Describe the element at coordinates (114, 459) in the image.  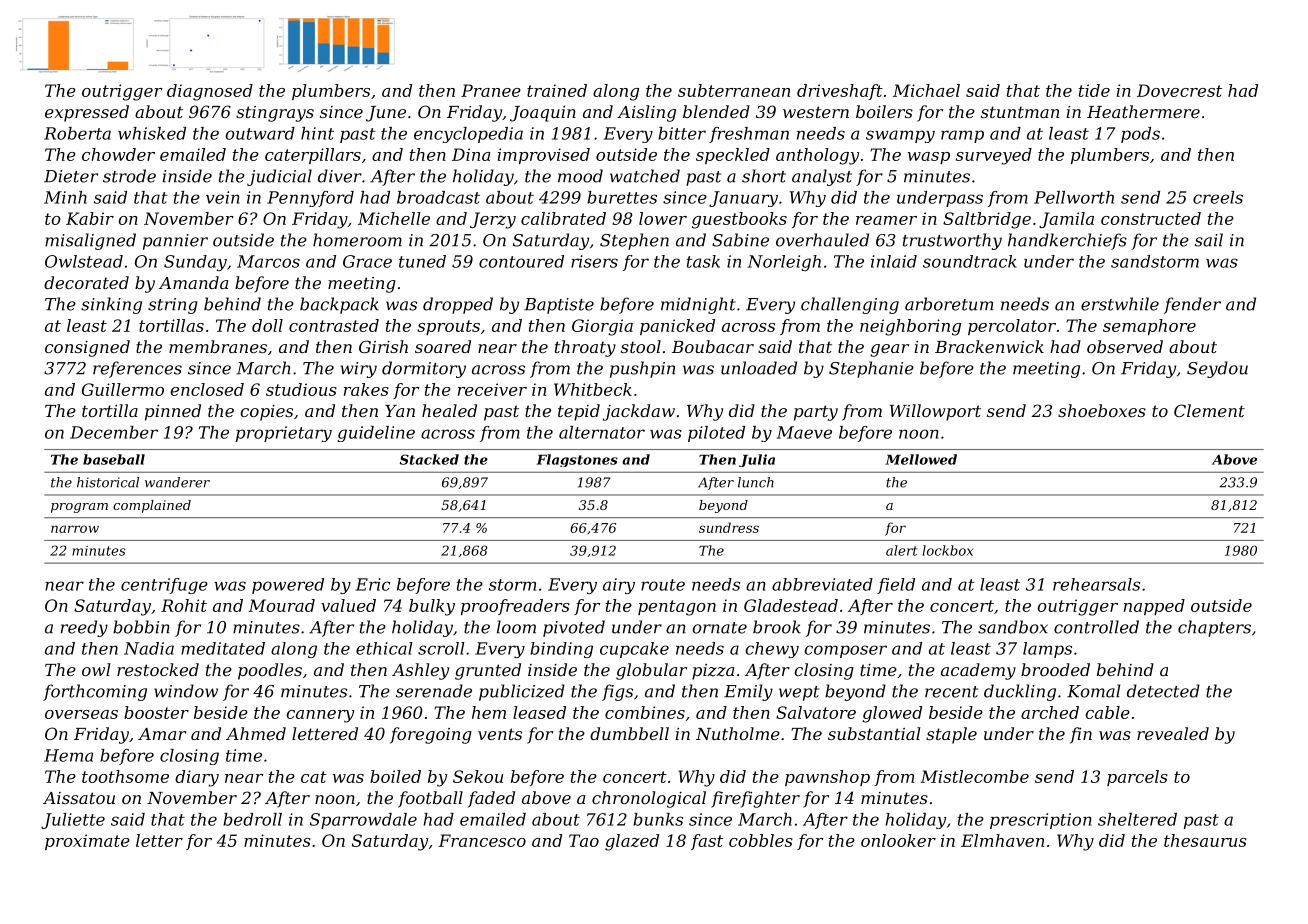
I see `baseball` at that location.
